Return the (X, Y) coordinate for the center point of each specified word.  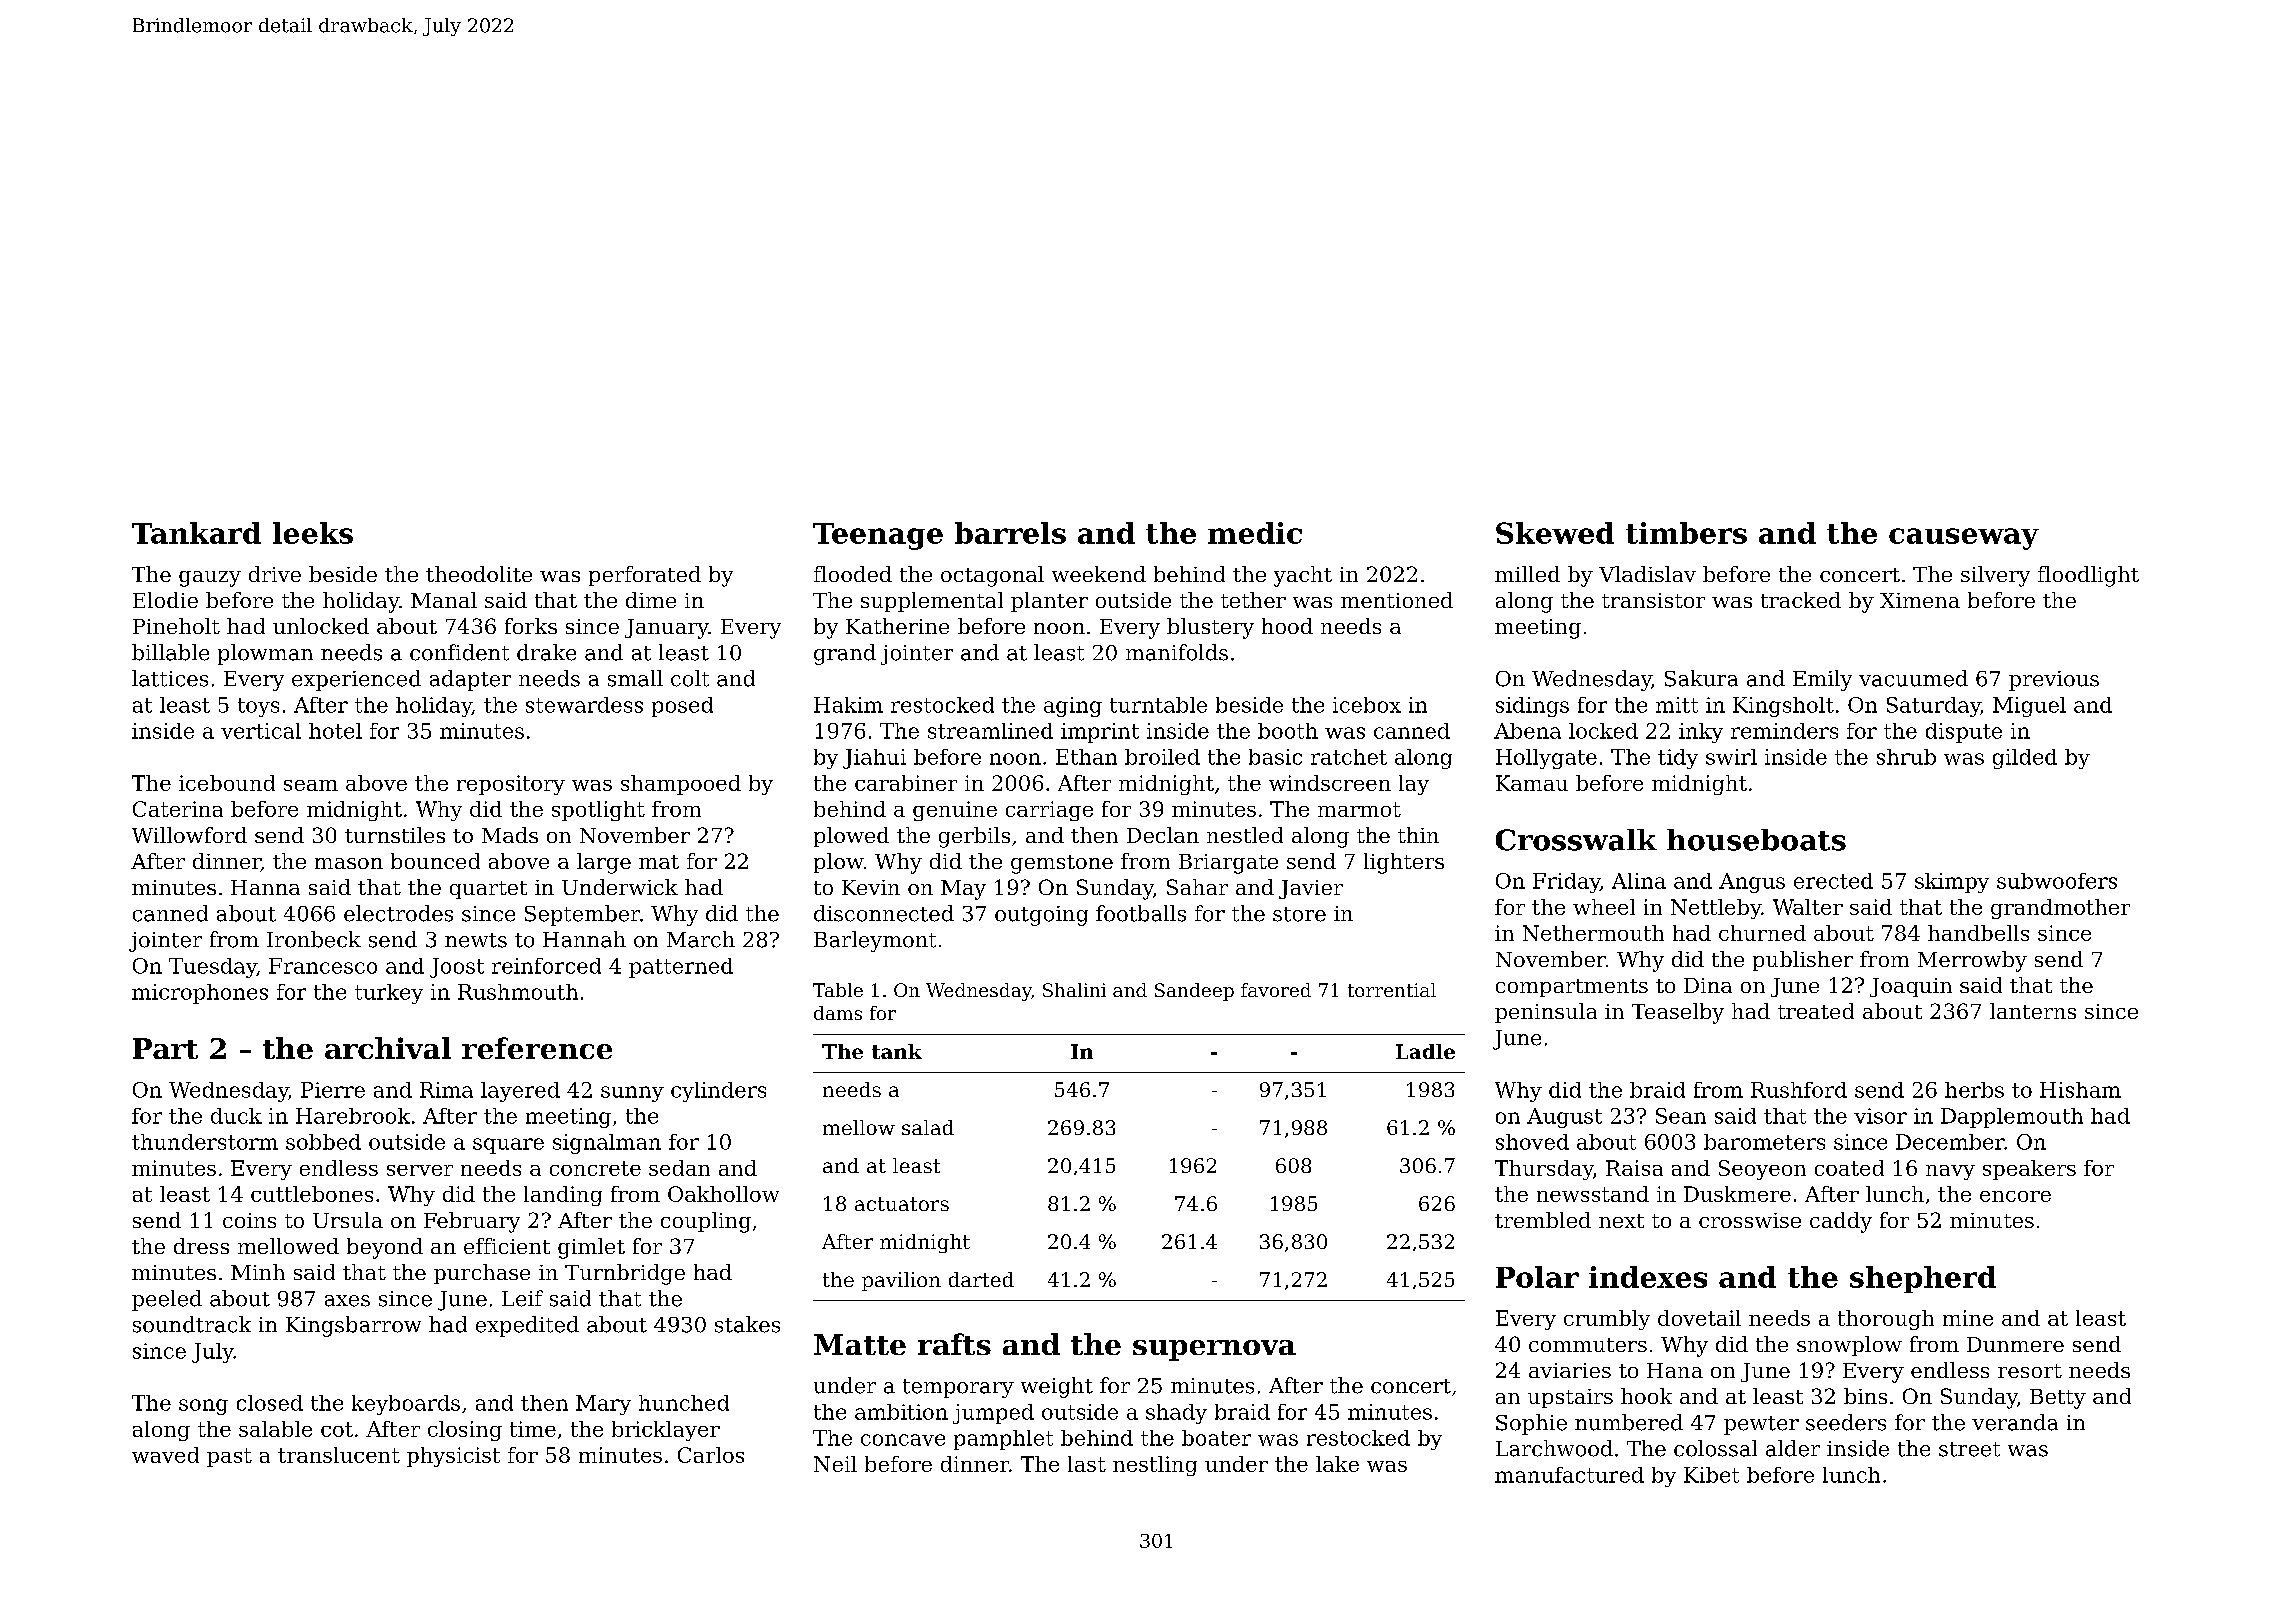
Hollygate (1546, 759)
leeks (313, 533)
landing (563, 1196)
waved (165, 1455)
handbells (1978, 933)
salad (928, 1127)
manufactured (1569, 1475)
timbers (1686, 533)
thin (1418, 835)
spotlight (598, 811)
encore (2015, 1196)
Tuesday (213, 968)
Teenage (878, 536)
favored (1276, 990)
